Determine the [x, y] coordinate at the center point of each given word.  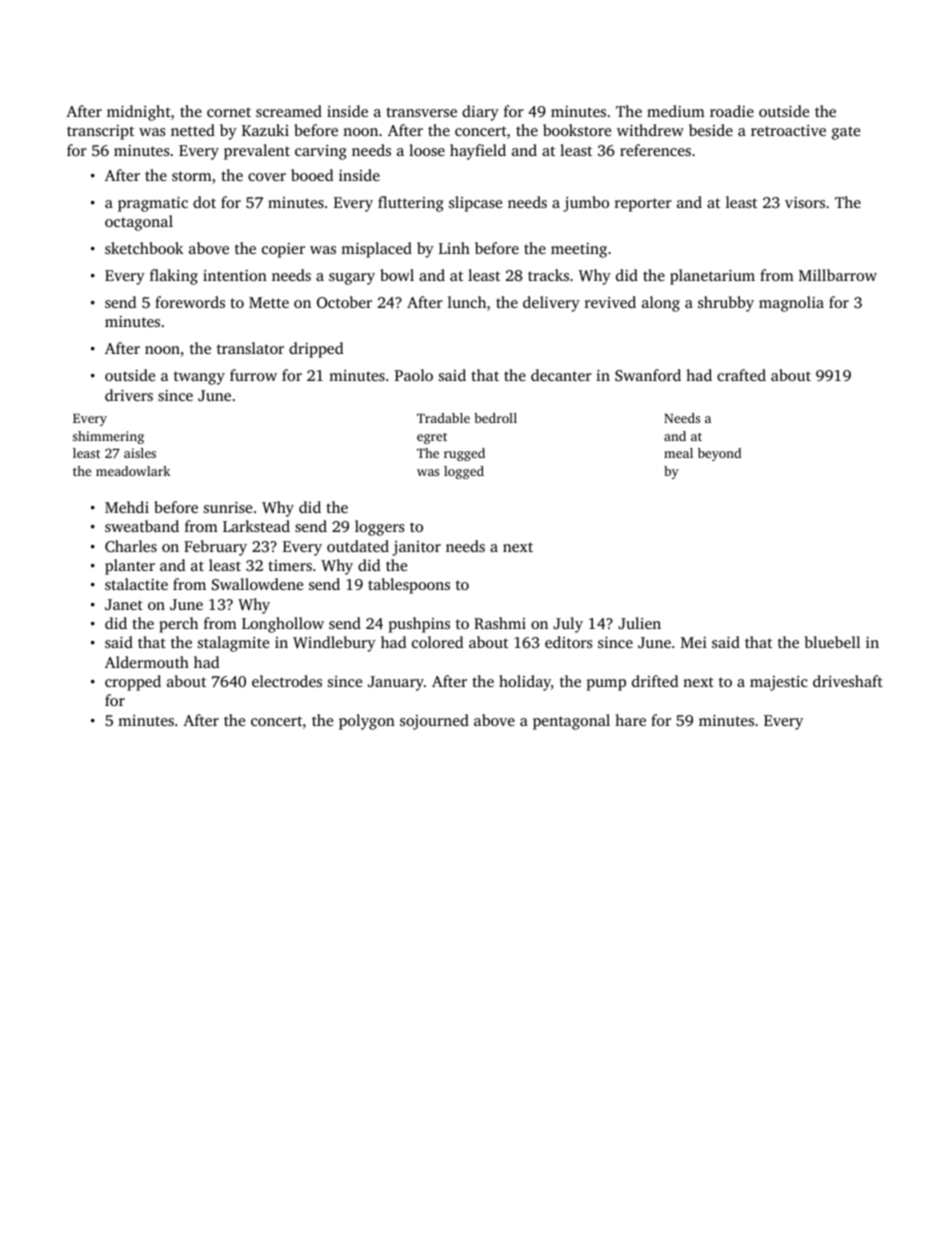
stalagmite [233, 644]
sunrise [228, 507]
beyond [719, 454]
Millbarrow [838, 275]
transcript [100, 132]
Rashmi [500, 623]
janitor [416, 548]
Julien [639, 623]
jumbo [586, 204]
